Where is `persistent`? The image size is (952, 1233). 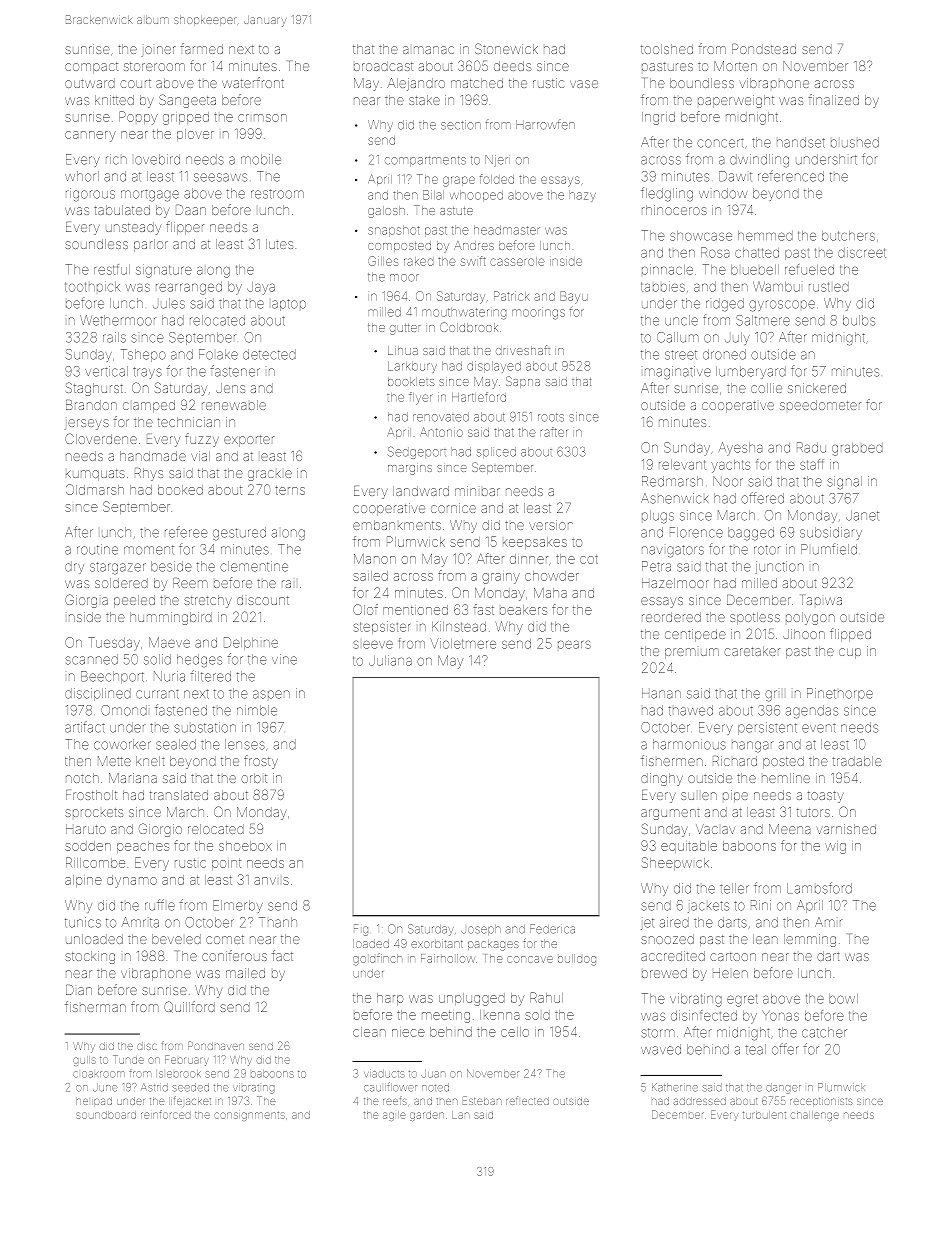
persistent is located at coordinates (767, 728).
